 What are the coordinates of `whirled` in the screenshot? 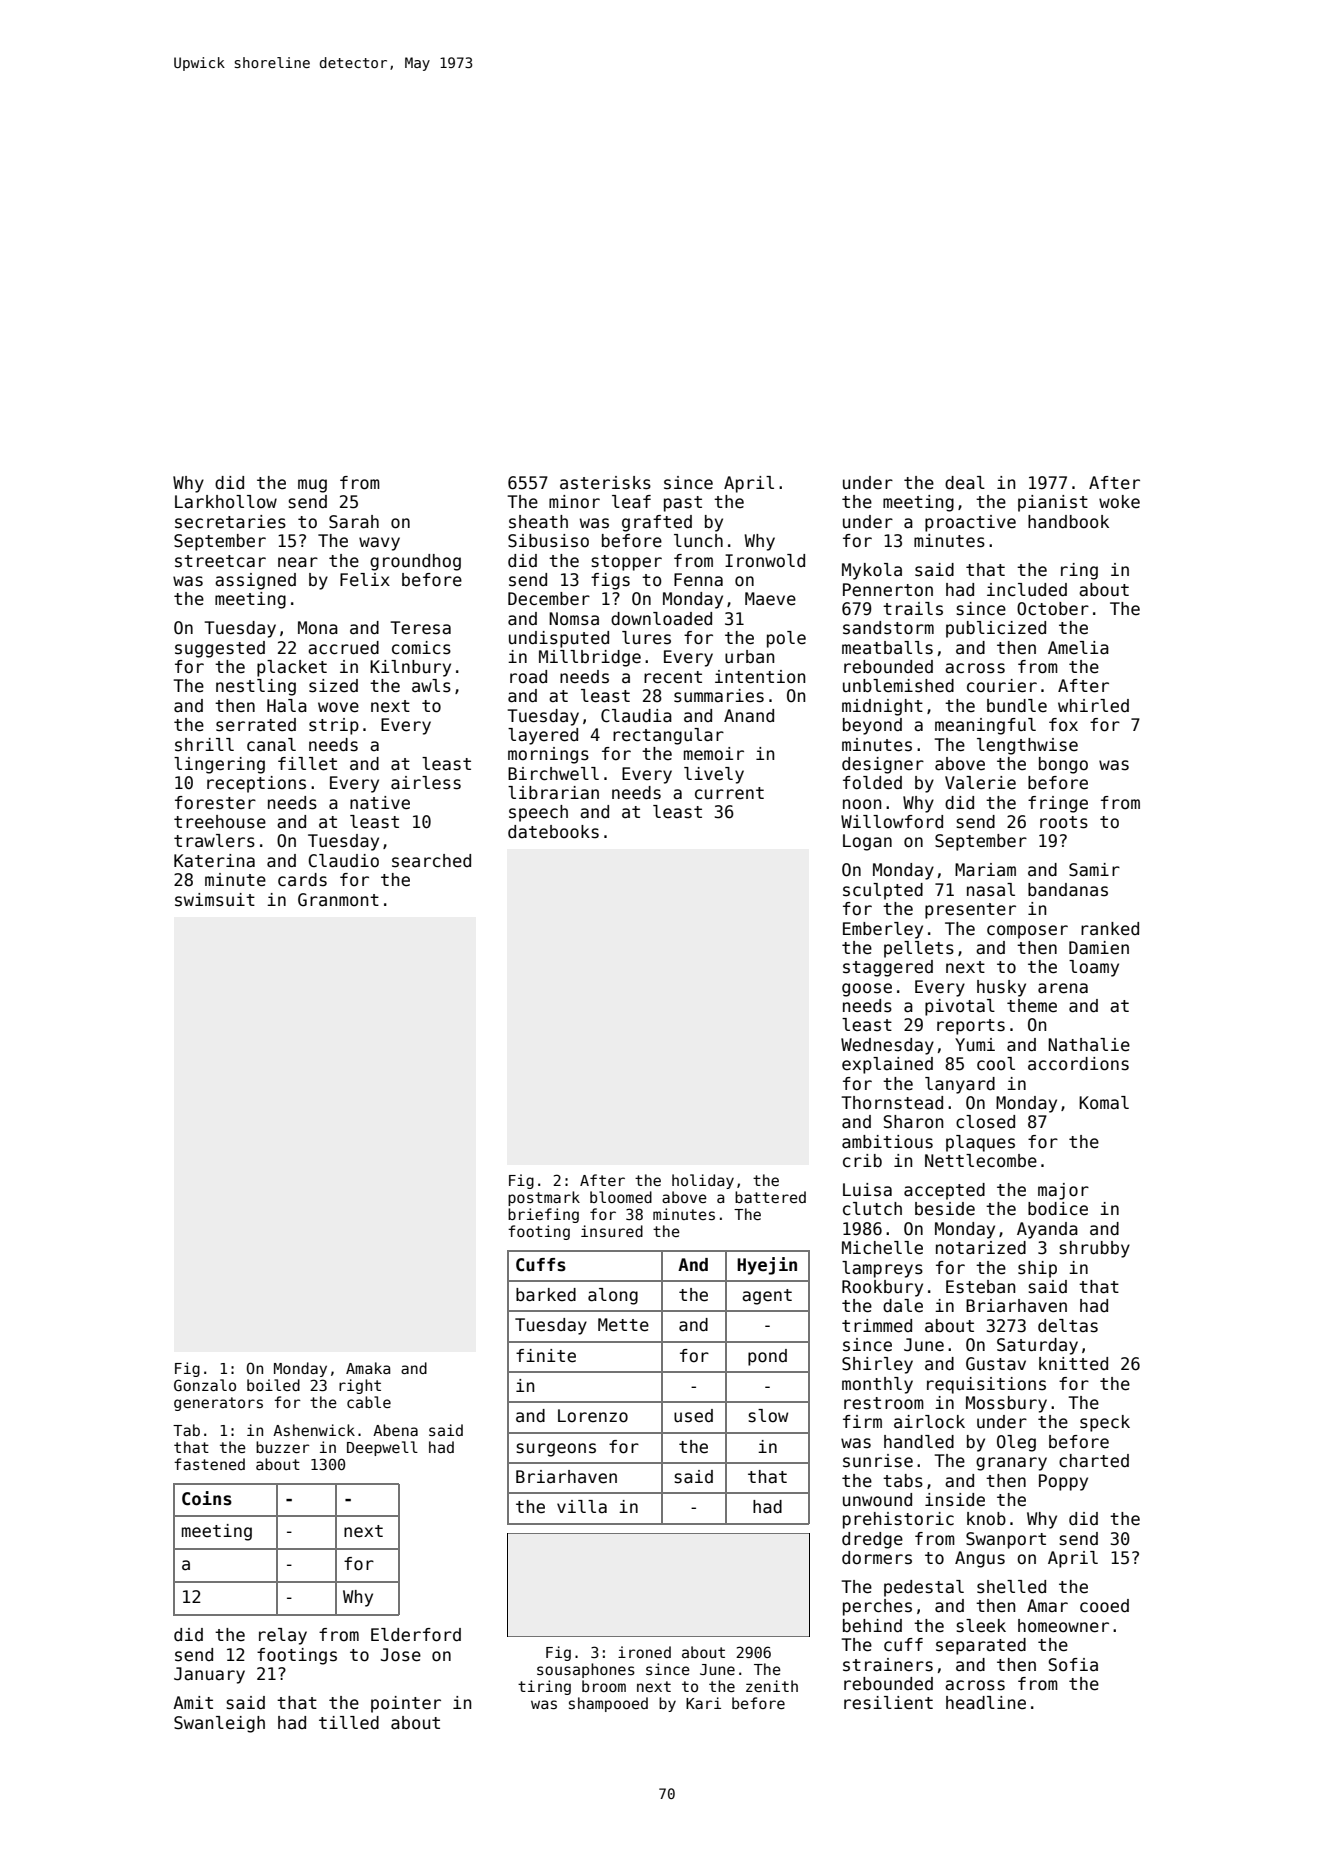 It's located at (1093, 706).
